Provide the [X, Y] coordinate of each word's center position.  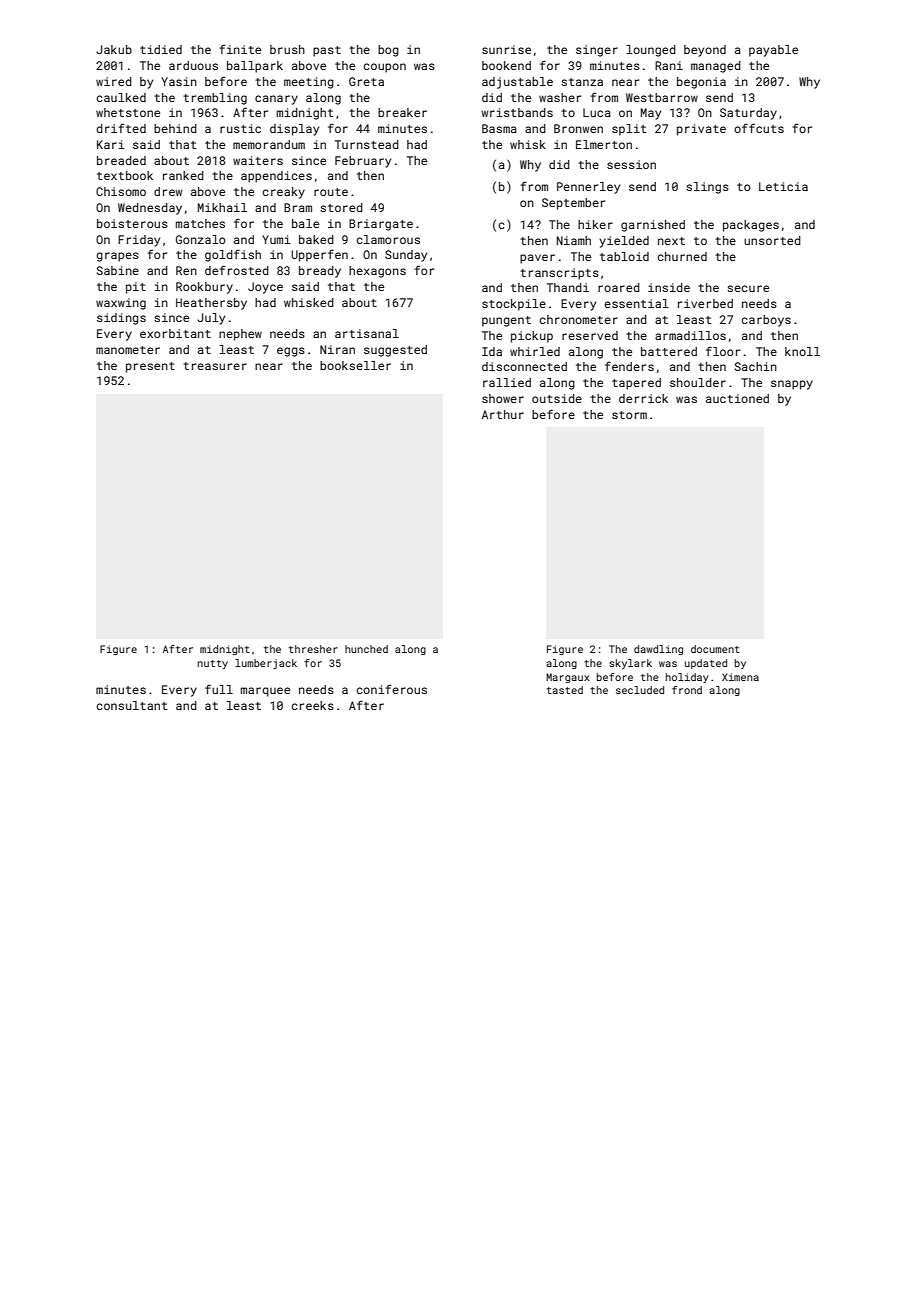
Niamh [573, 240]
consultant [132, 705]
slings [707, 188]
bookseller [355, 365]
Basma [499, 128]
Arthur [503, 414]
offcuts [759, 128]
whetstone [128, 112]
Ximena [740, 677]
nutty [213, 664]
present [150, 367]
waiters [258, 160]
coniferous [392, 689]
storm [629, 415]
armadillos [690, 335]
